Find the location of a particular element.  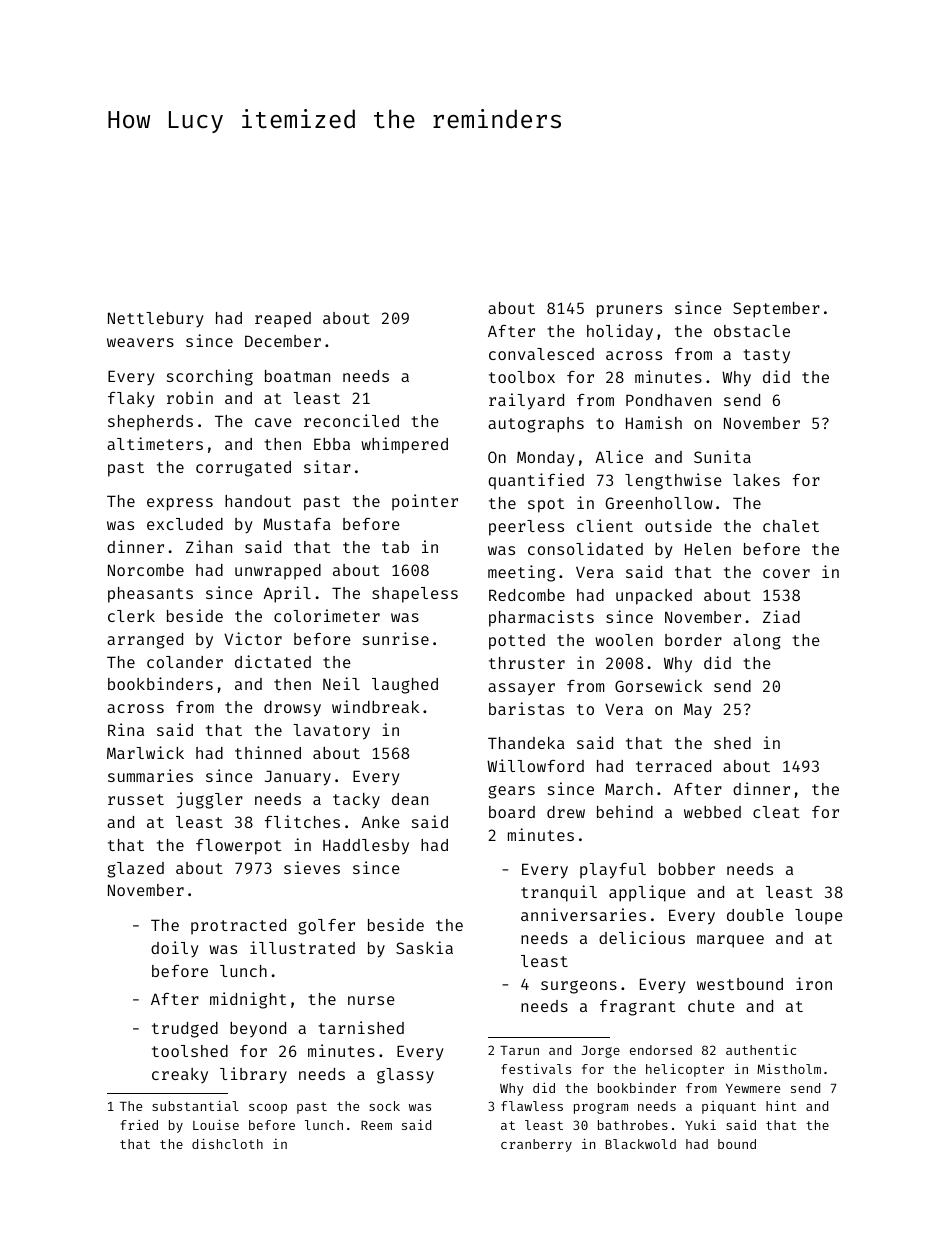

toolbox is located at coordinates (522, 377).
